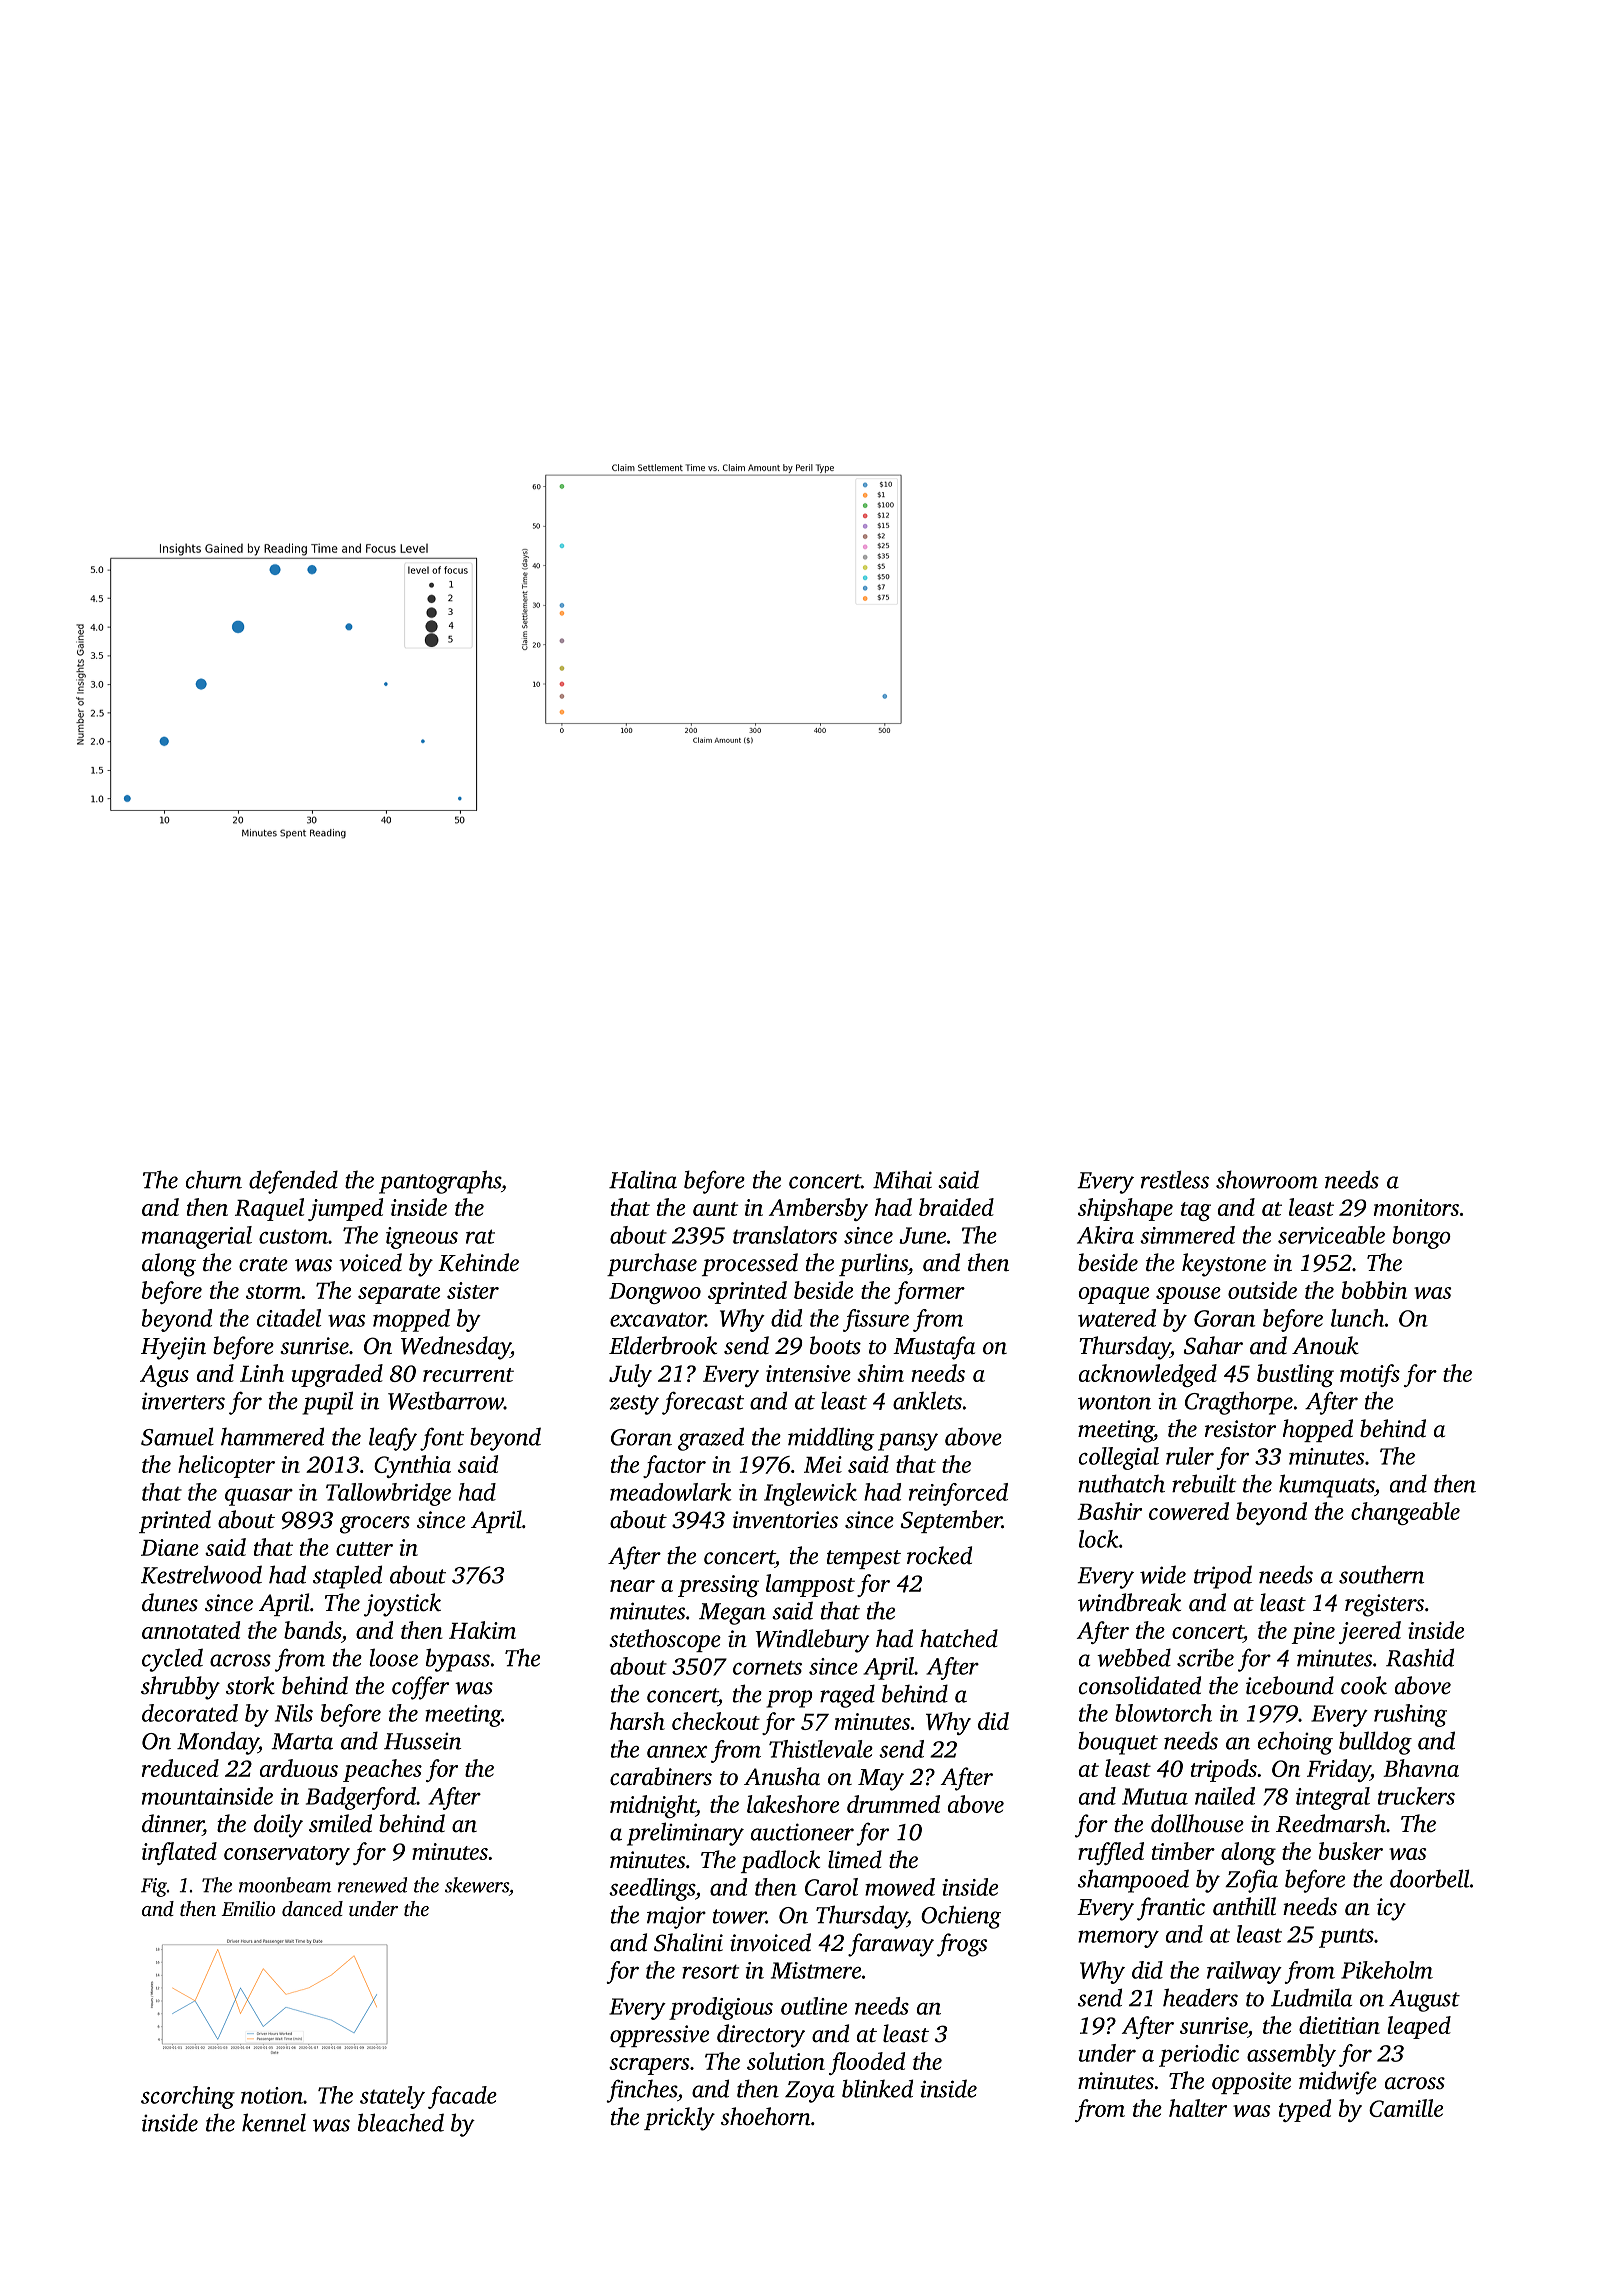 The image size is (1620, 2292). What do you see at coordinates (289, 1318) in the screenshot?
I see `citadel` at bounding box center [289, 1318].
